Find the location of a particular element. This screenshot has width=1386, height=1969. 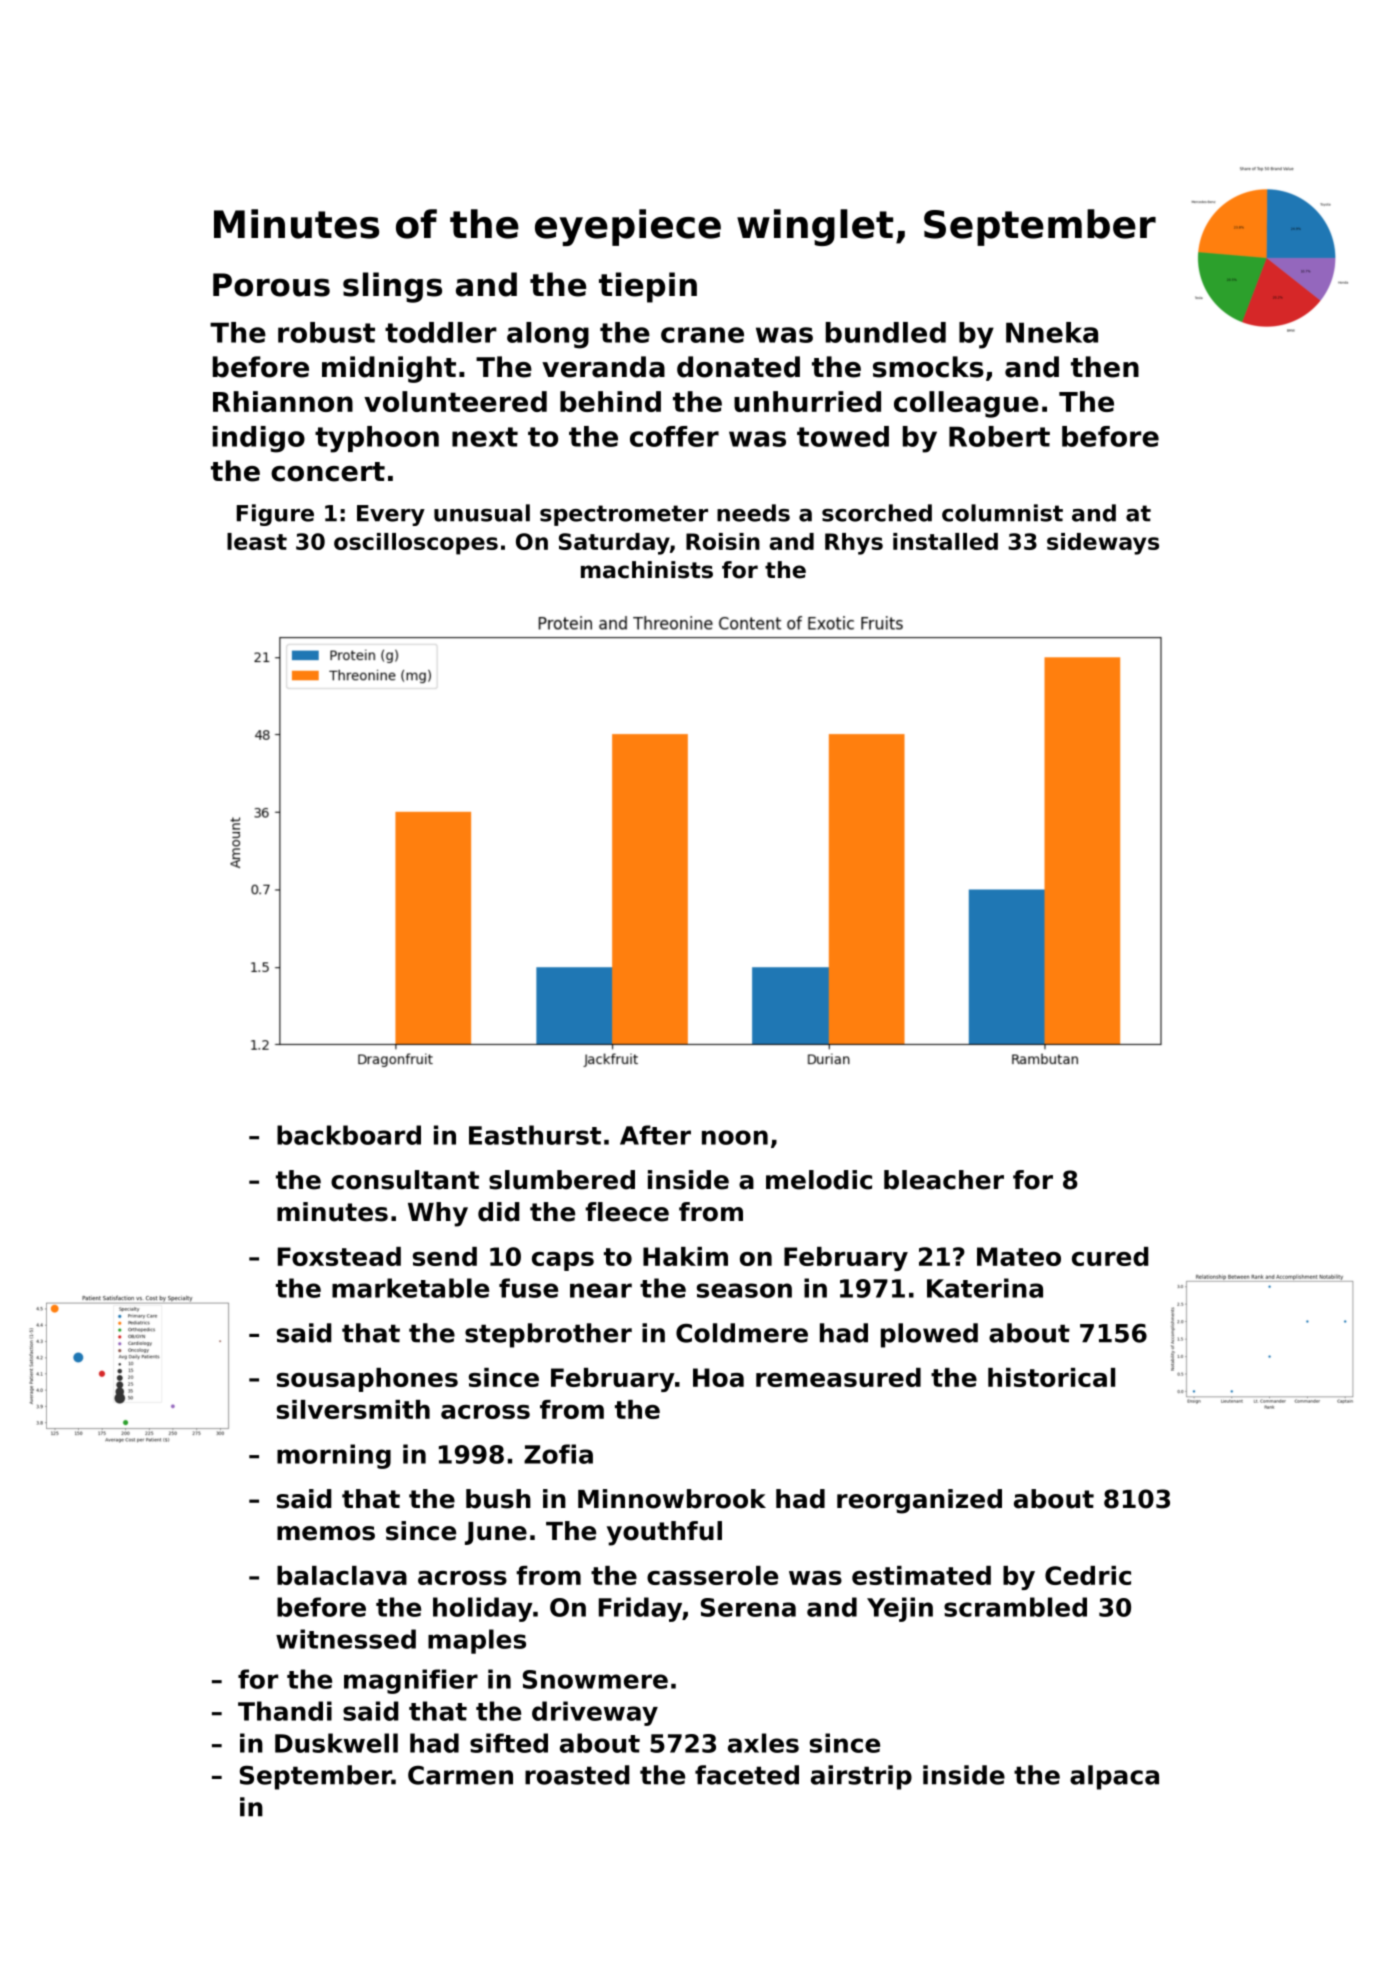

tiepin is located at coordinates (648, 287).
